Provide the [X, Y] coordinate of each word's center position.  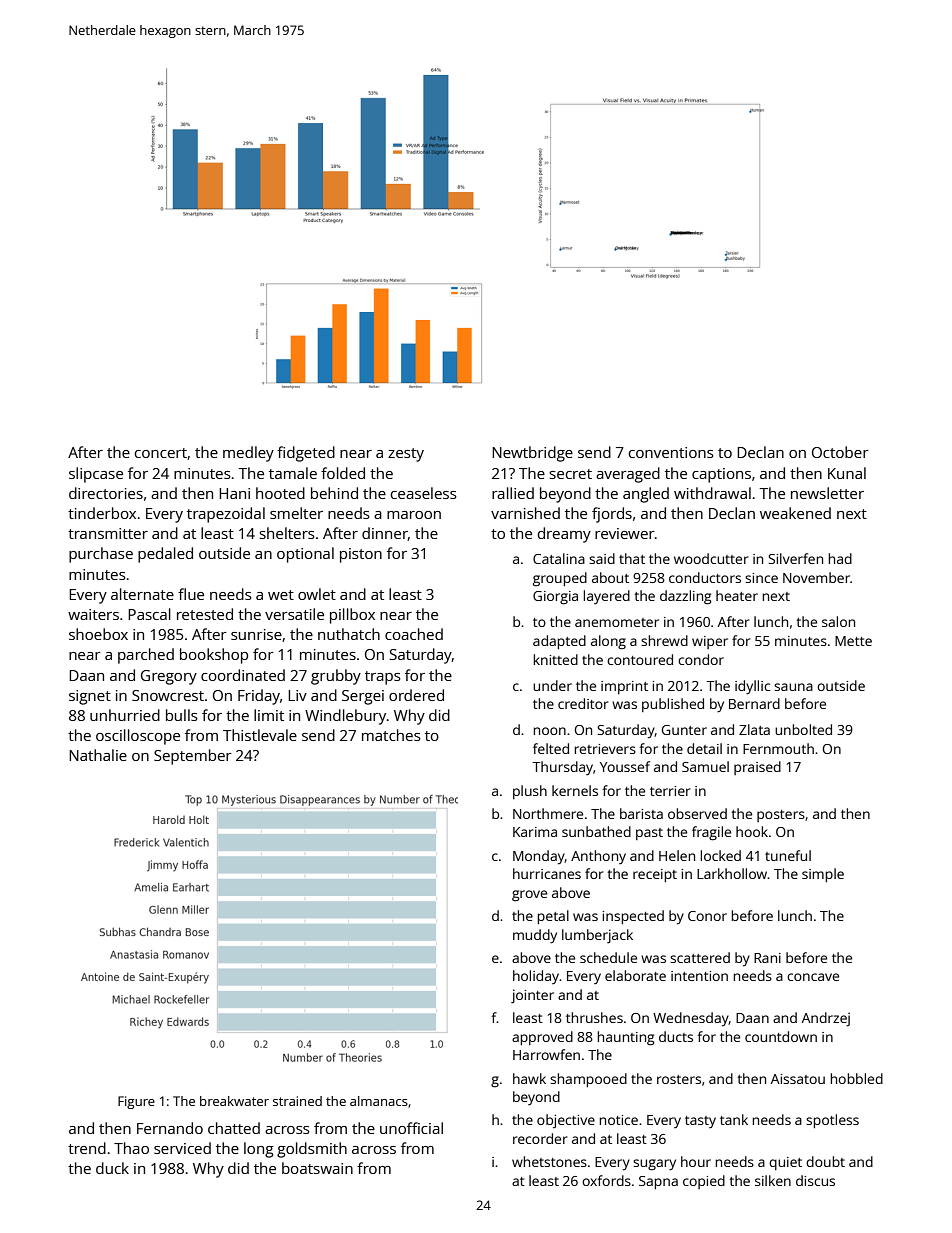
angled [646, 495]
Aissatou [798, 1079]
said [602, 558]
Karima [535, 832]
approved [542, 1038]
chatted [234, 1128]
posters [781, 816]
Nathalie [98, 755]
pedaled [165, 555]
